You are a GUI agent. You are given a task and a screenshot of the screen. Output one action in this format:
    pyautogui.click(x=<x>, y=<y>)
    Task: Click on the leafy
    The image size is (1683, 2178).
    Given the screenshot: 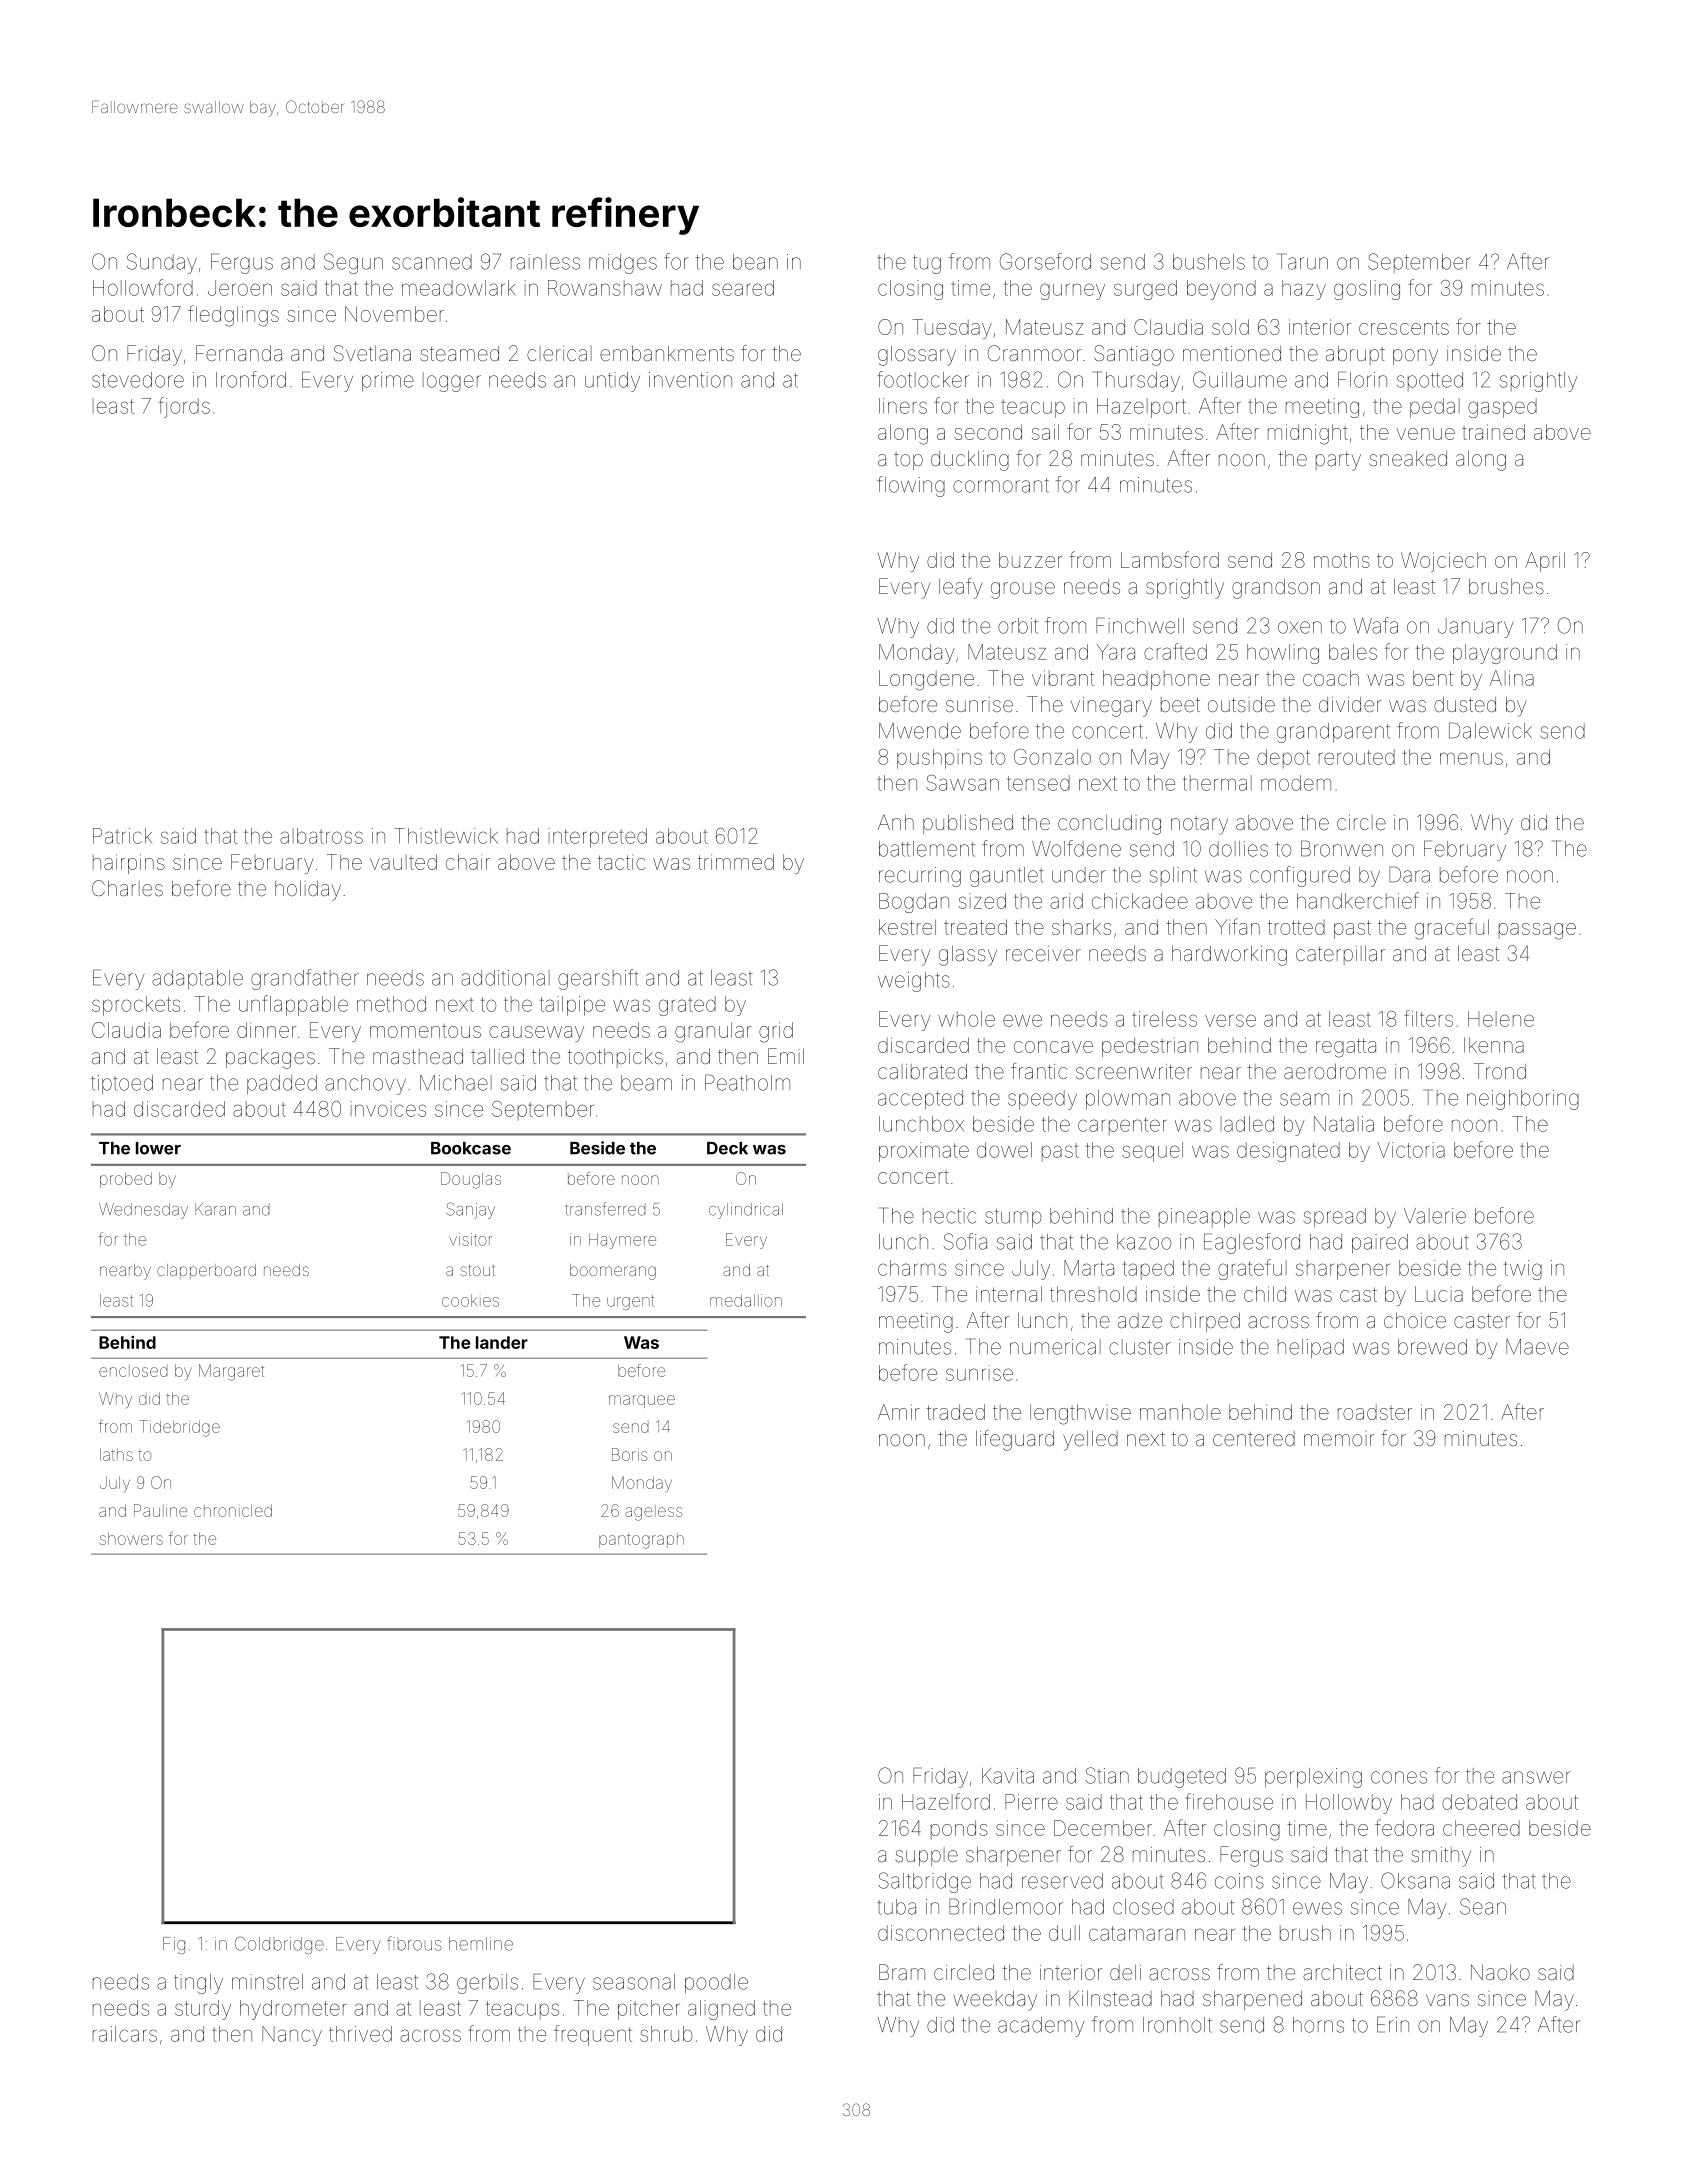 What is the action you would take?
    pyautogui.click(x=961, y=588)
